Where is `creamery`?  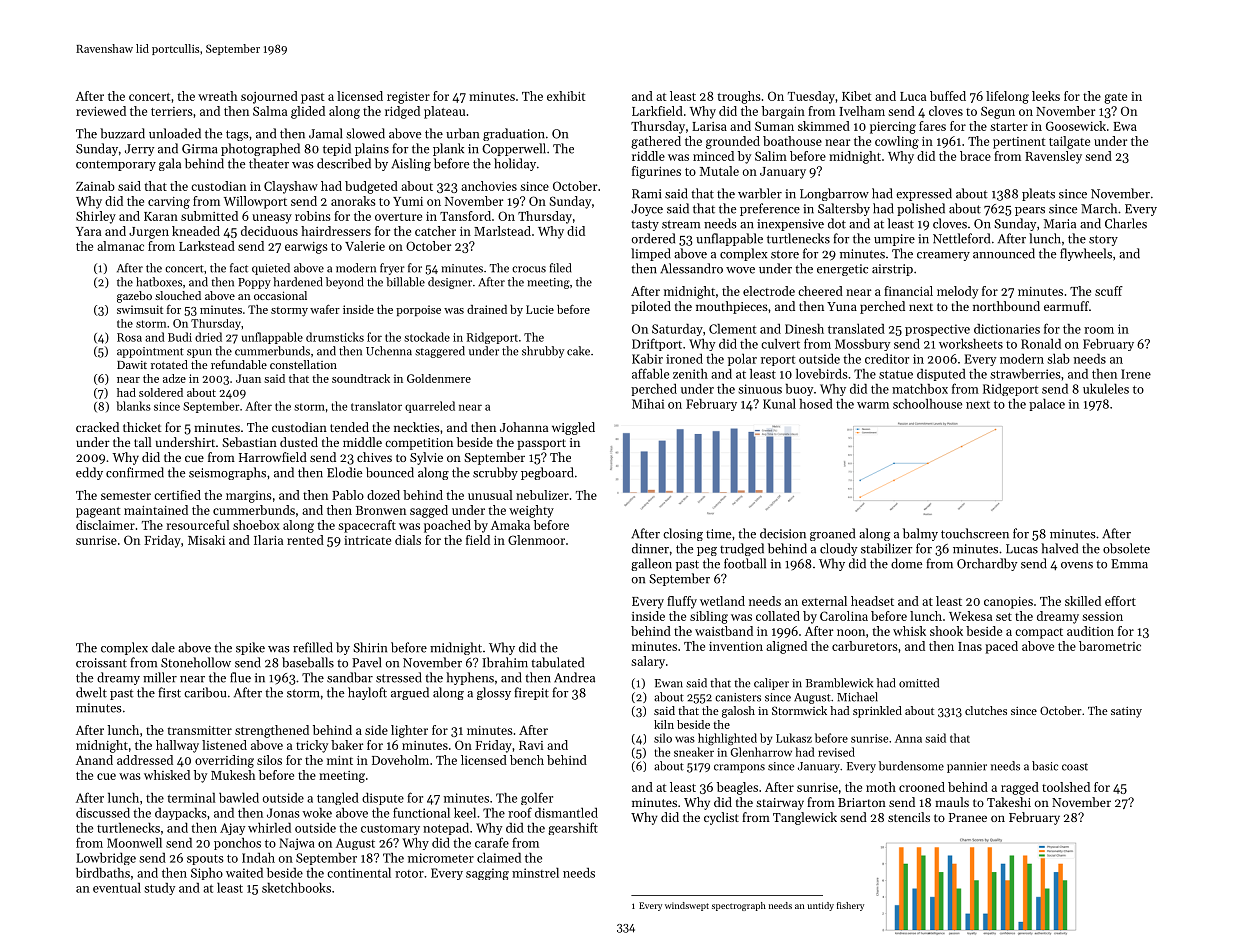 creamery is located at coordinates (943, 256).
